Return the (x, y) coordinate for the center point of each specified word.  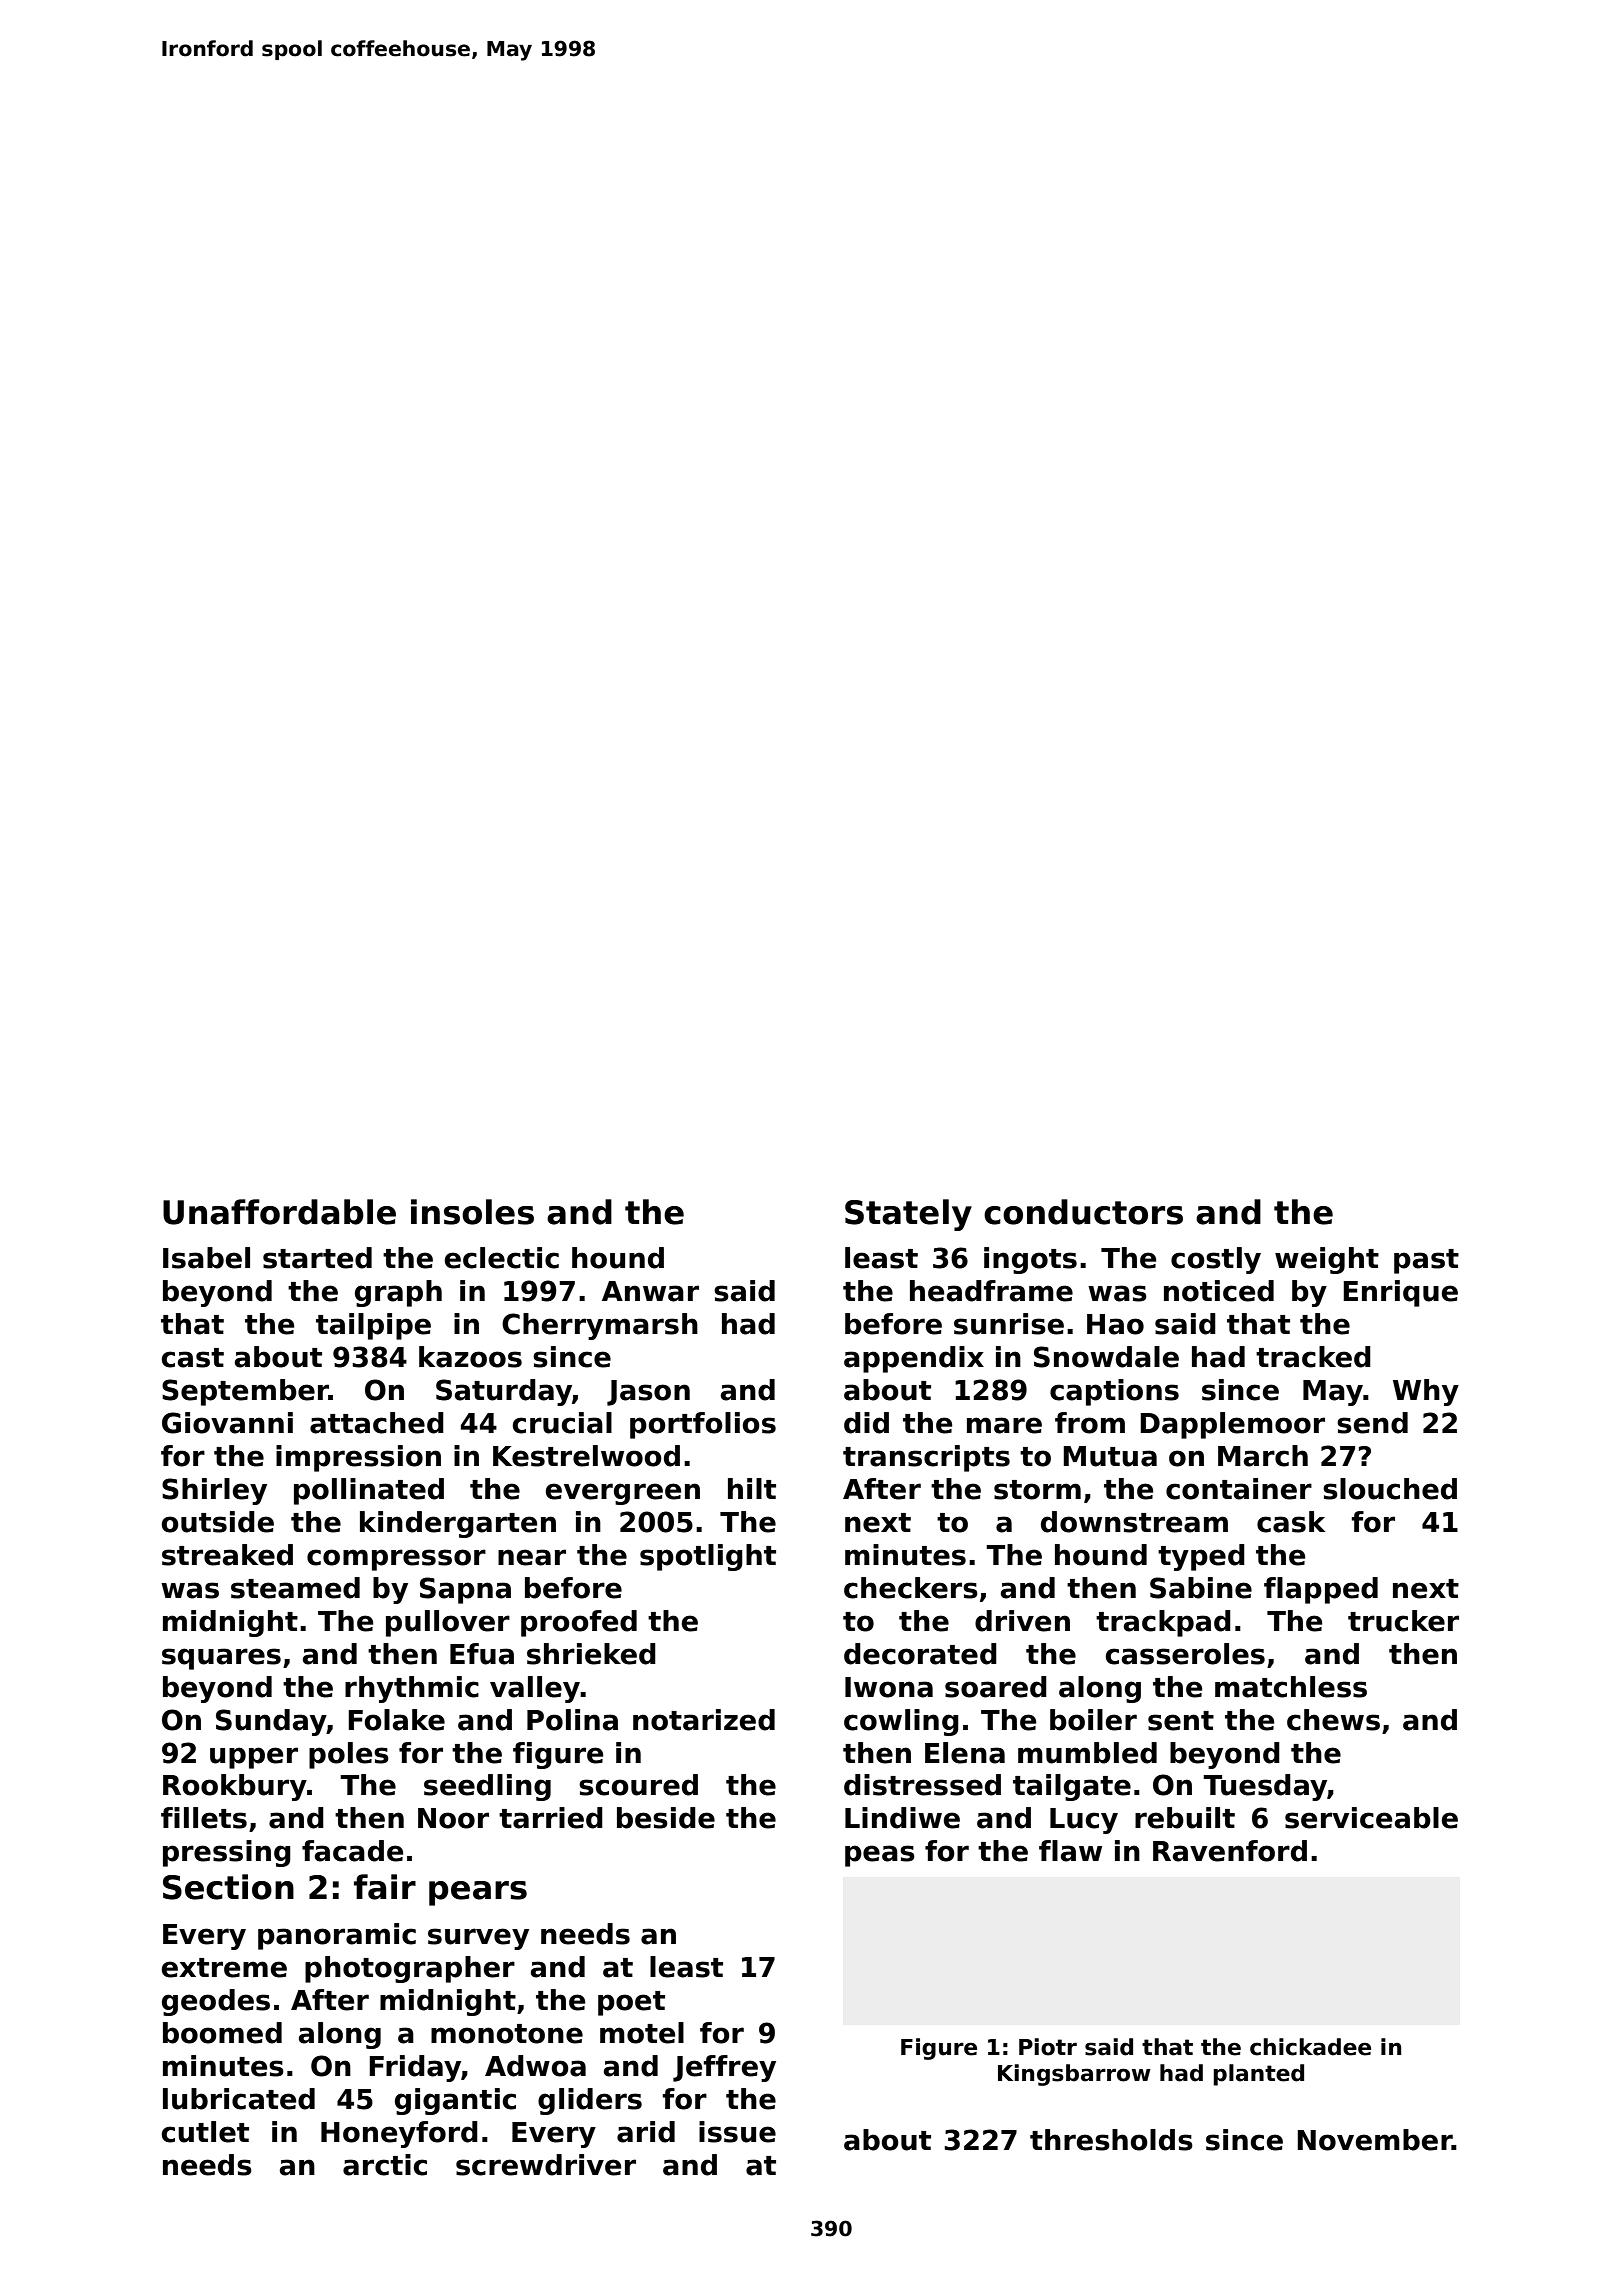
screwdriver (546, 2165)
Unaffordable (279, 1212)
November (1374, 2140)
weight (1327, 1260)
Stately (908, 1215)
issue (737, 2132)
